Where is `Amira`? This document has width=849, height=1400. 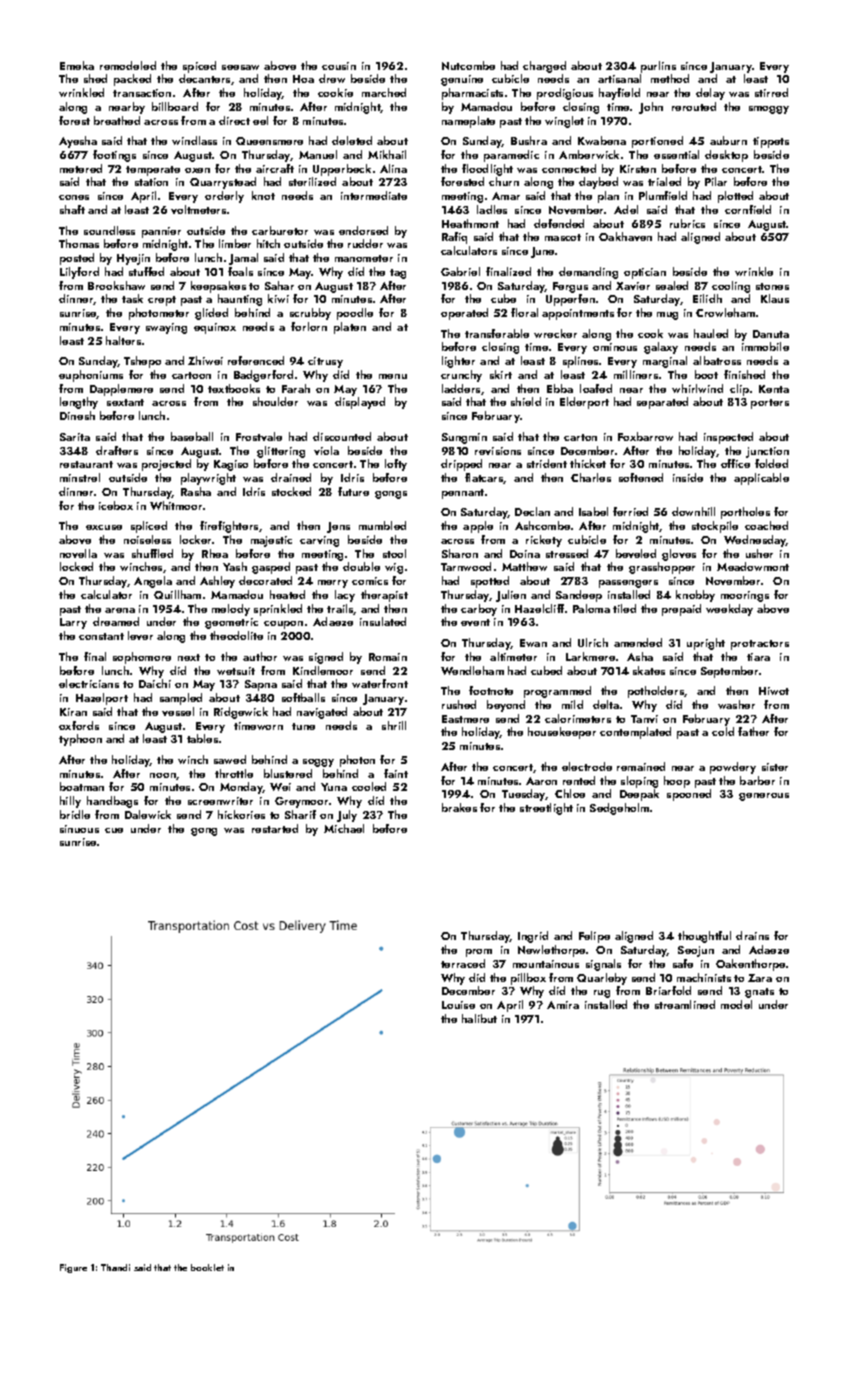 Amira is located at coordinates (563, 1005).
